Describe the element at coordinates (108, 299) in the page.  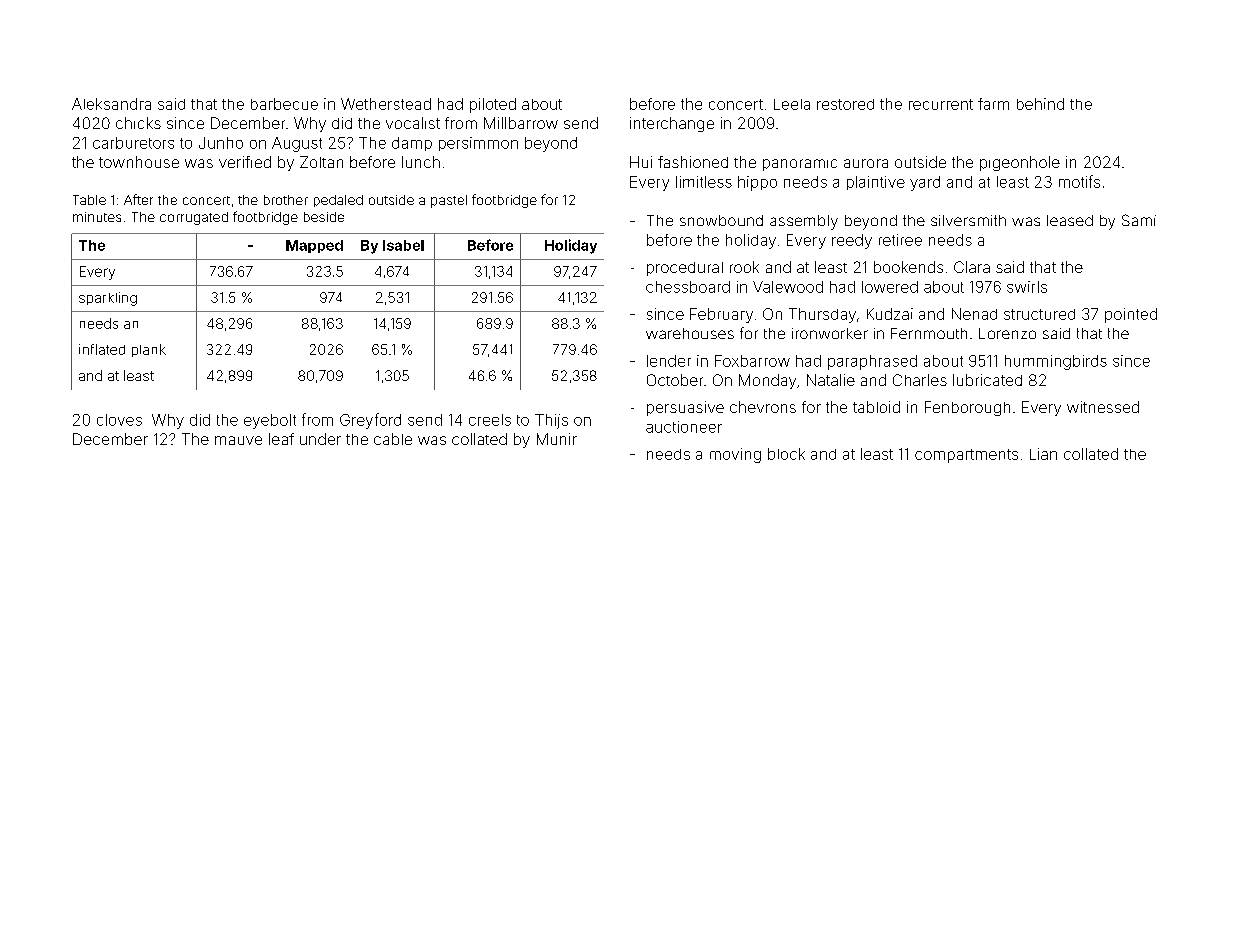
I see `sparkling` at that location.
